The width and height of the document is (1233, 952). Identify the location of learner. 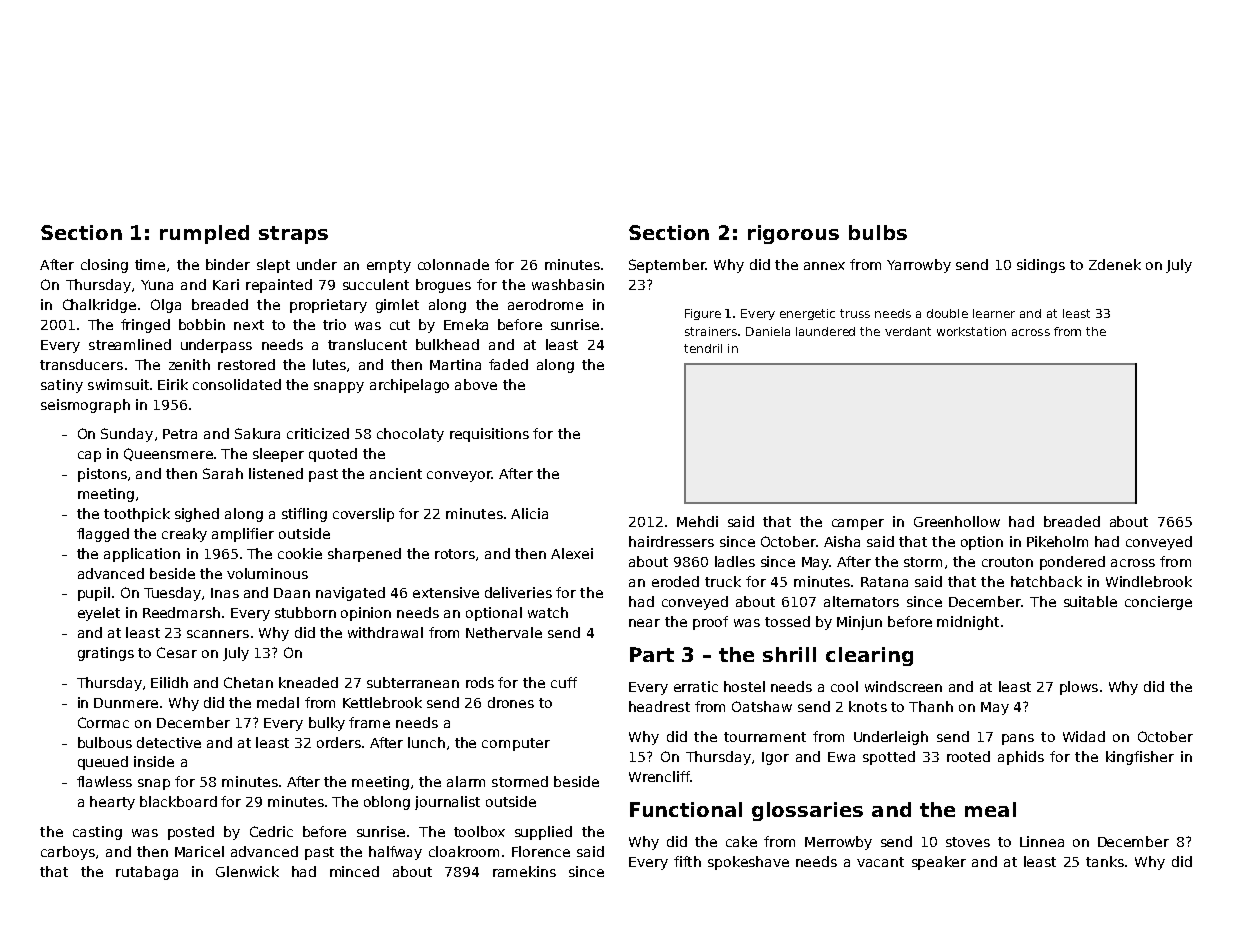
(994, 313).
